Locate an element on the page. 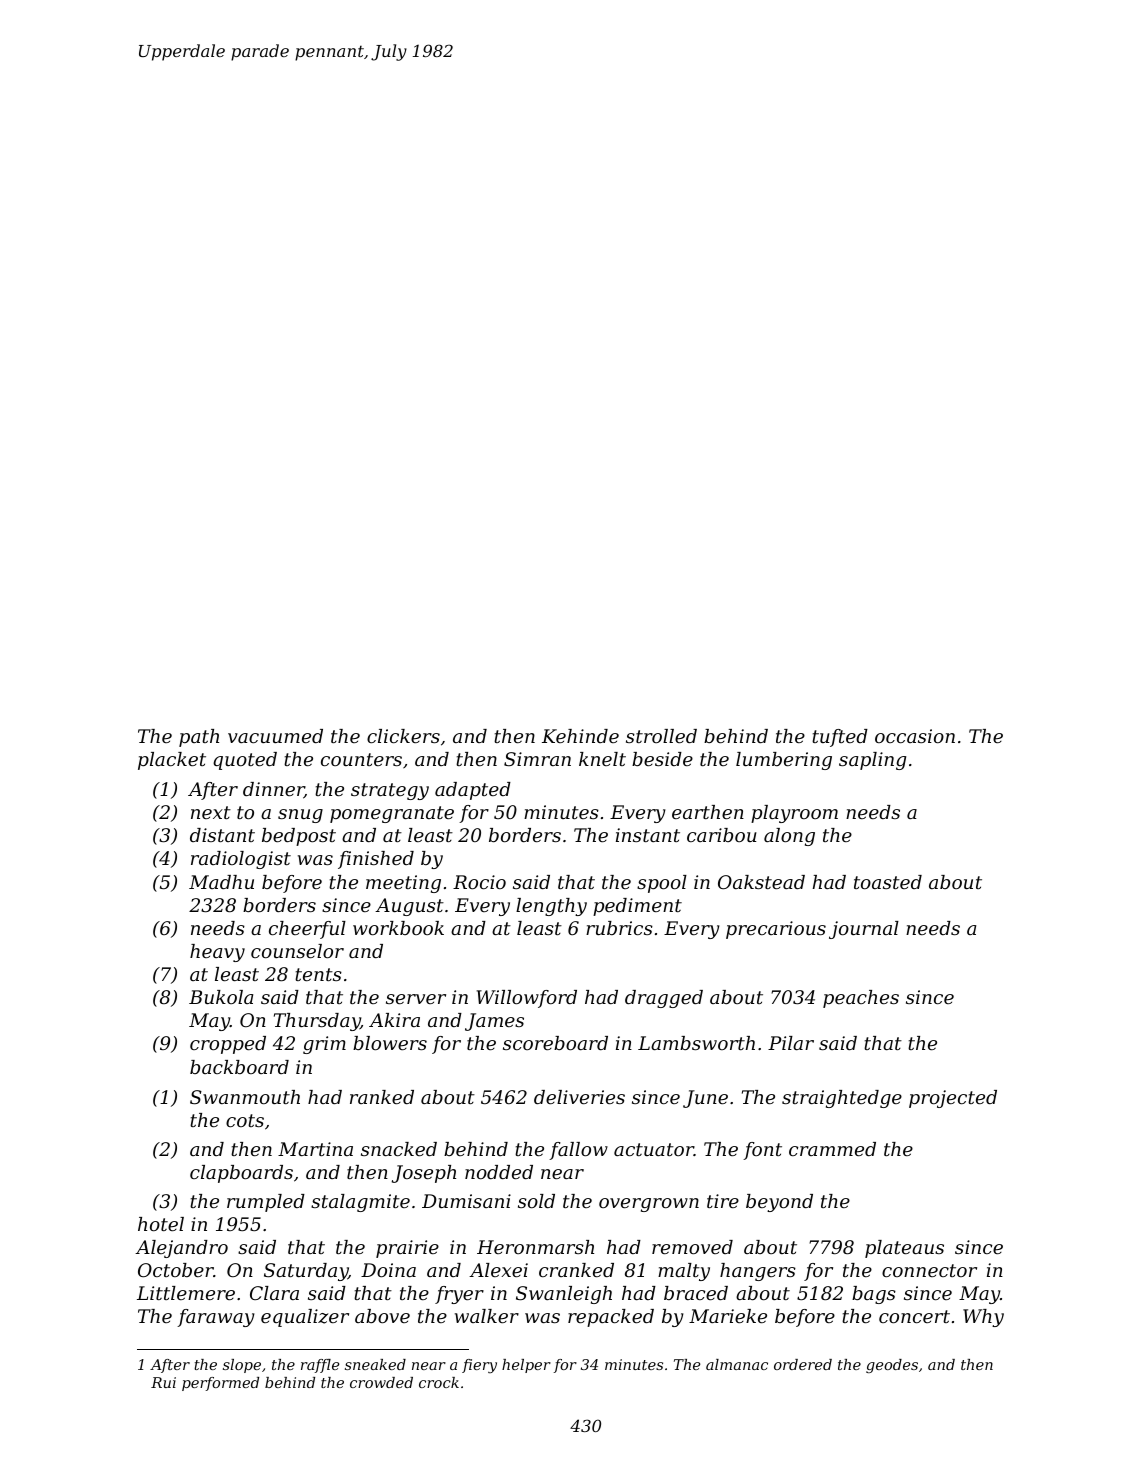 The image size is (1141, 1477). nodded is located at coordinates (499, 1172).
